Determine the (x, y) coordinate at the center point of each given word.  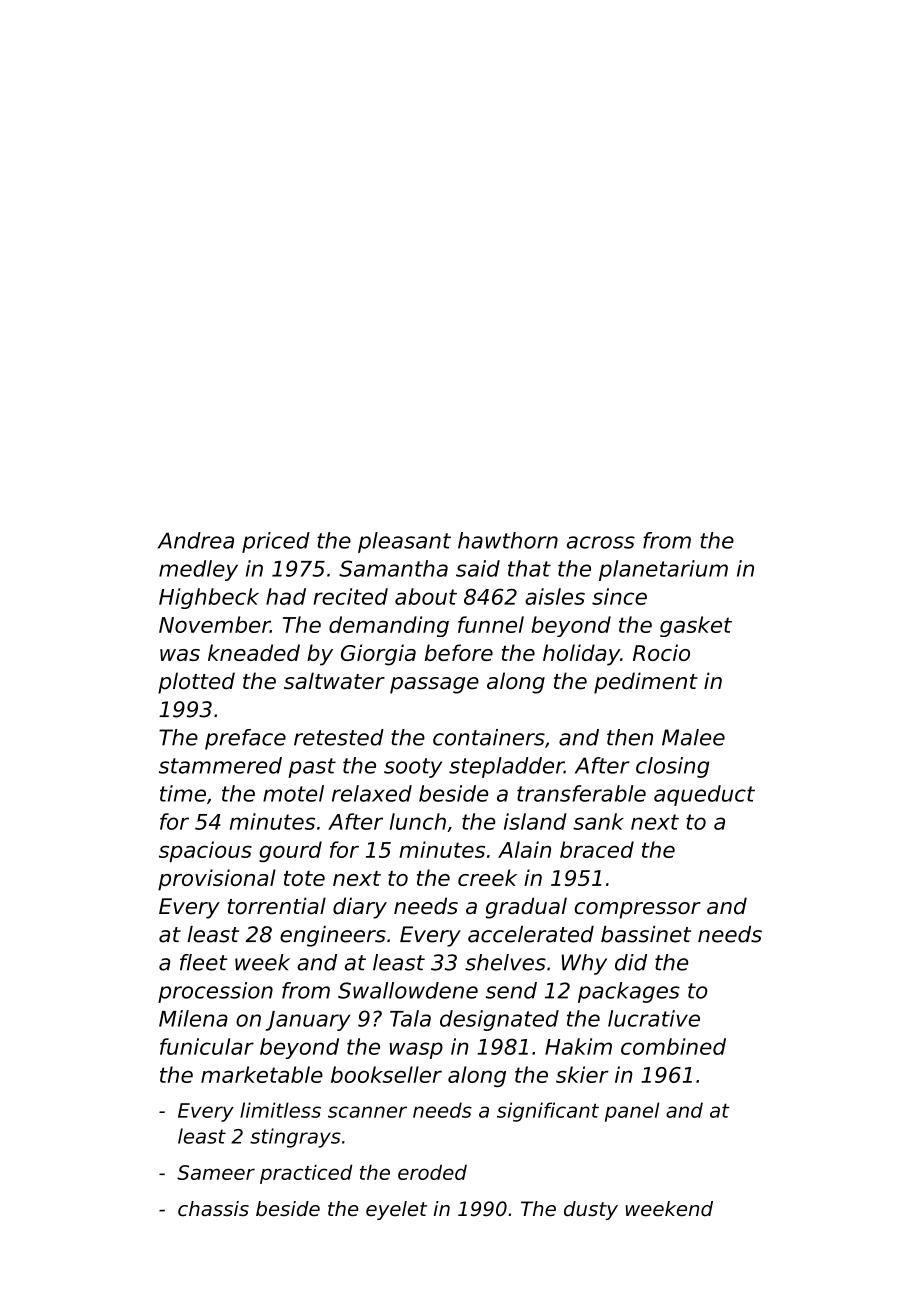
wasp (416, 1050)
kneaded (254, 652)
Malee (693, 737)
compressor (637, 910)
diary (360, 908)
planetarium (663, 570)
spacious (205, 851)
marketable (262, 1074)
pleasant (404, 542)
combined (673, 1046)
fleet (204, 962)
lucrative (654, 1018)
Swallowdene (408, 990)
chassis (213, 1209)
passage (434, 685)
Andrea (196, 540)
